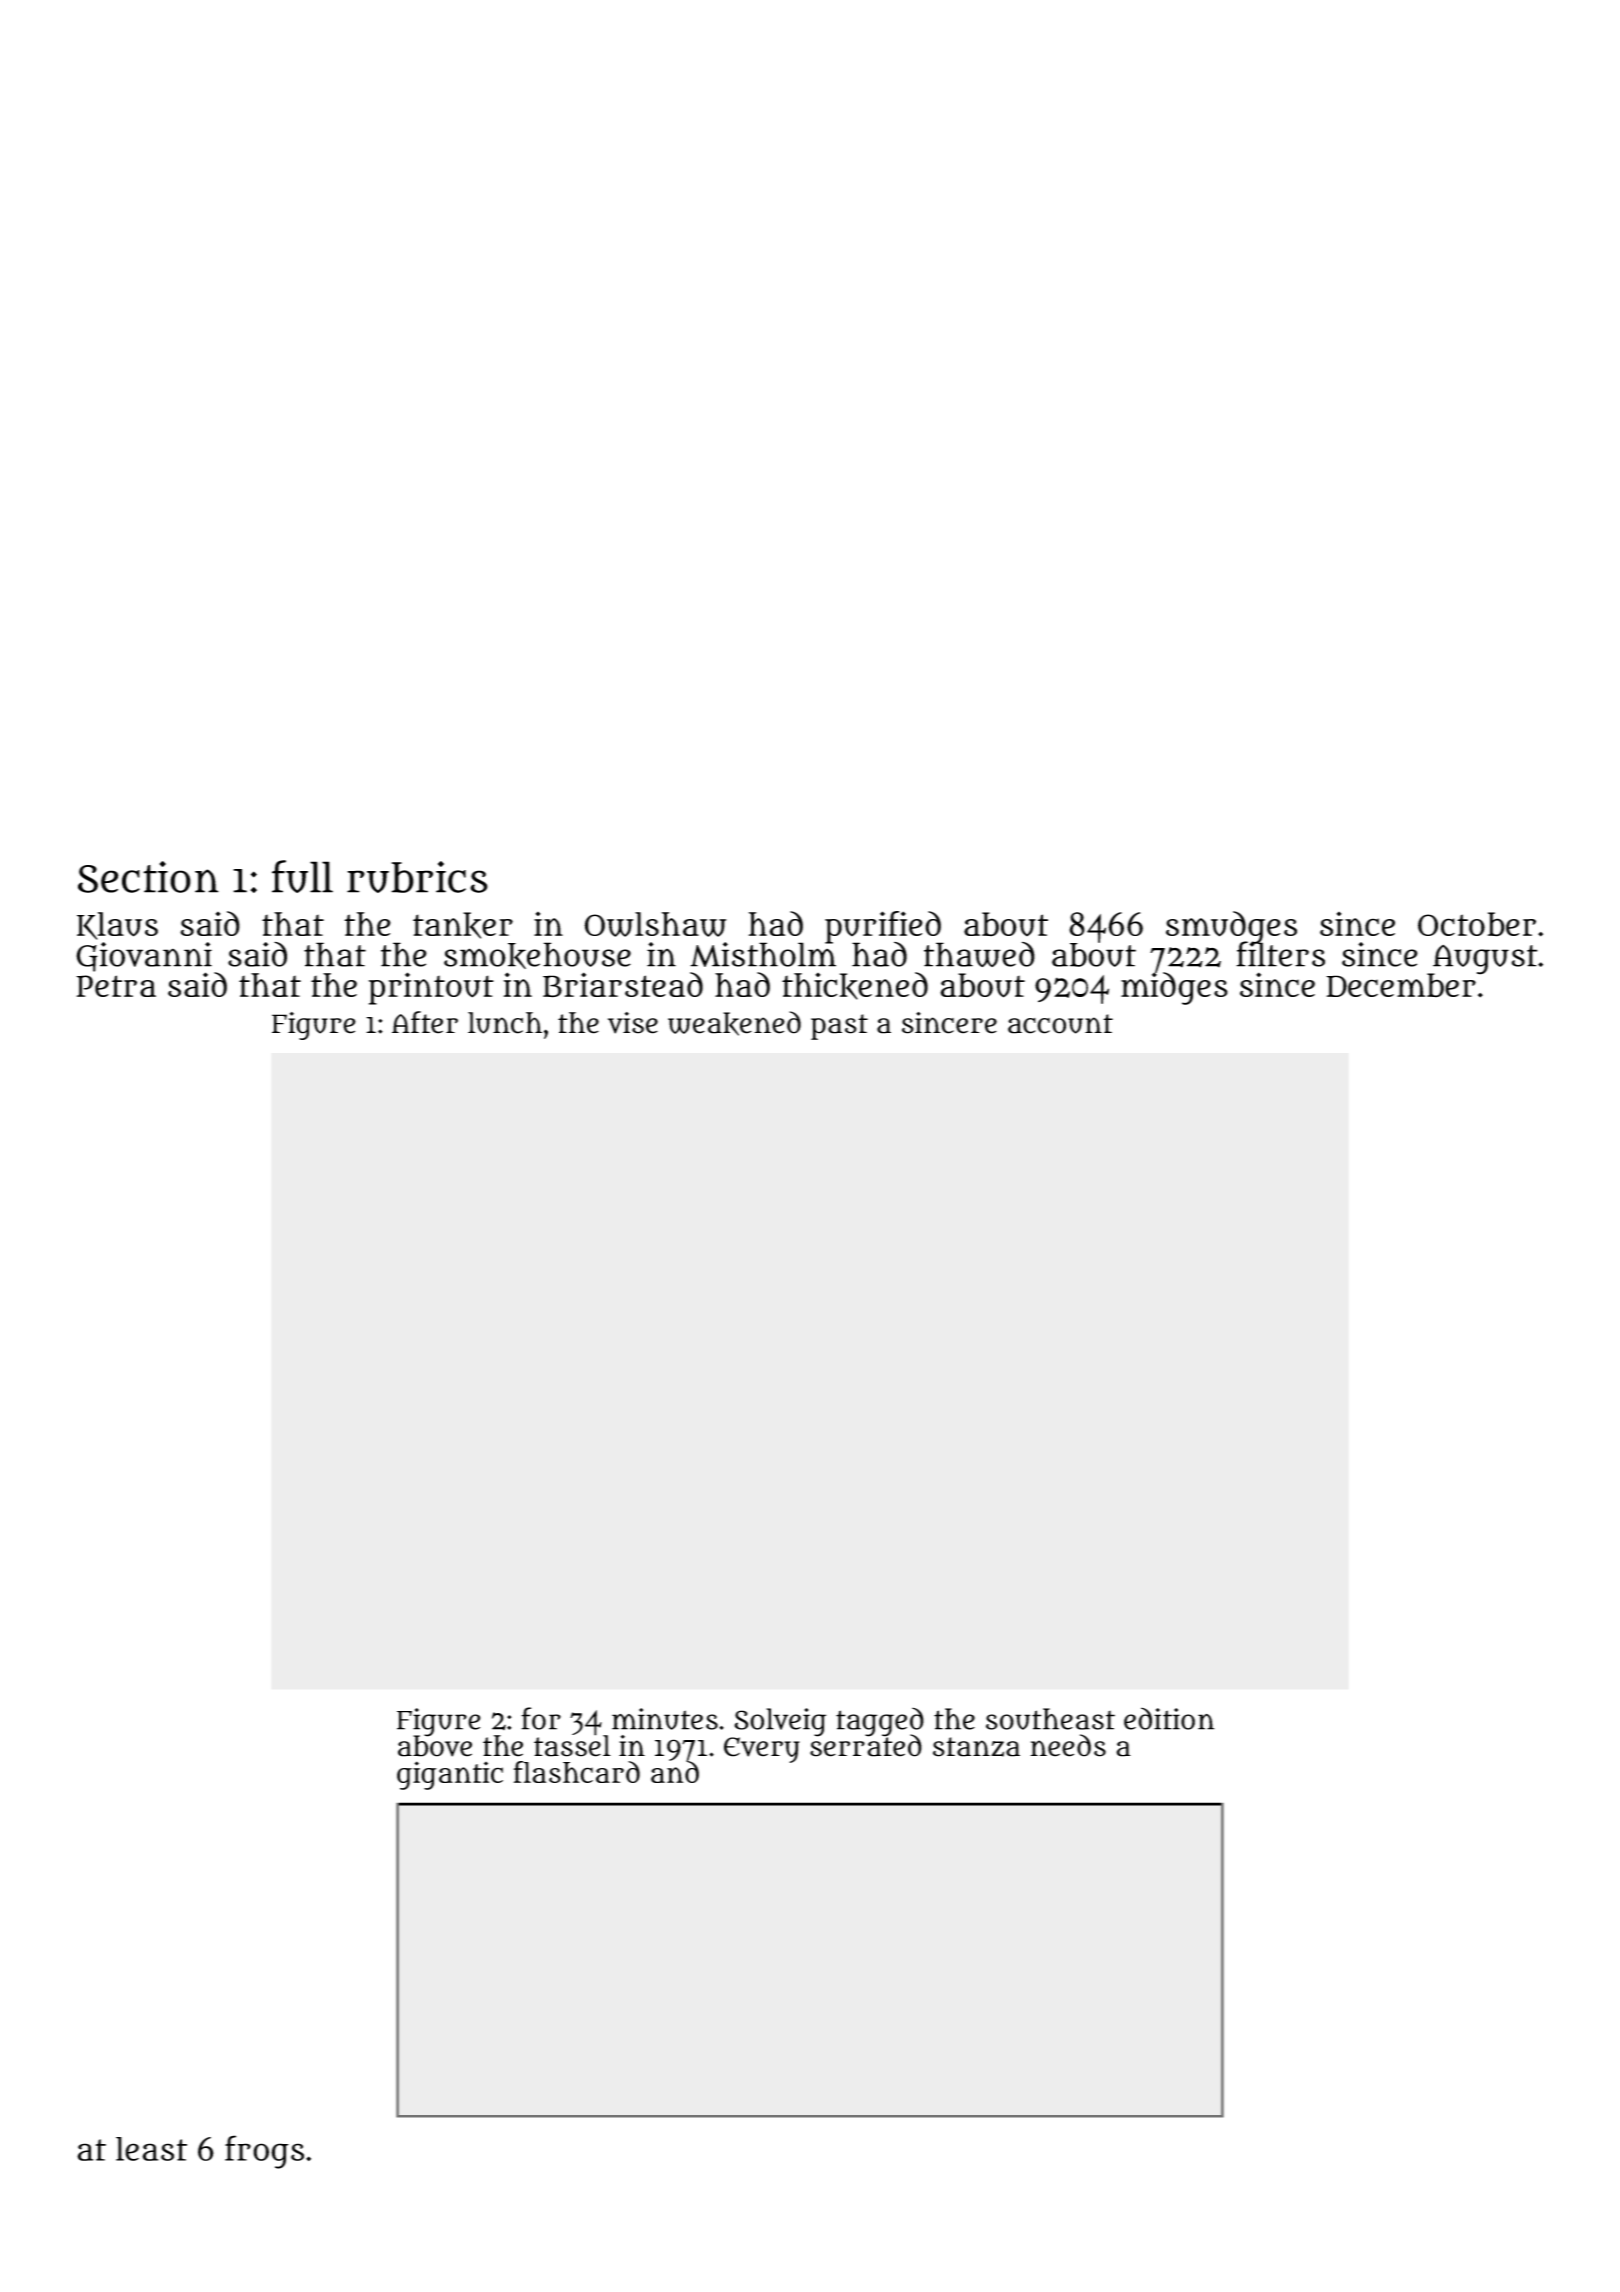  Describe the element at coordinates (425, 1022) in the screenshot. I see `After` at that location.
